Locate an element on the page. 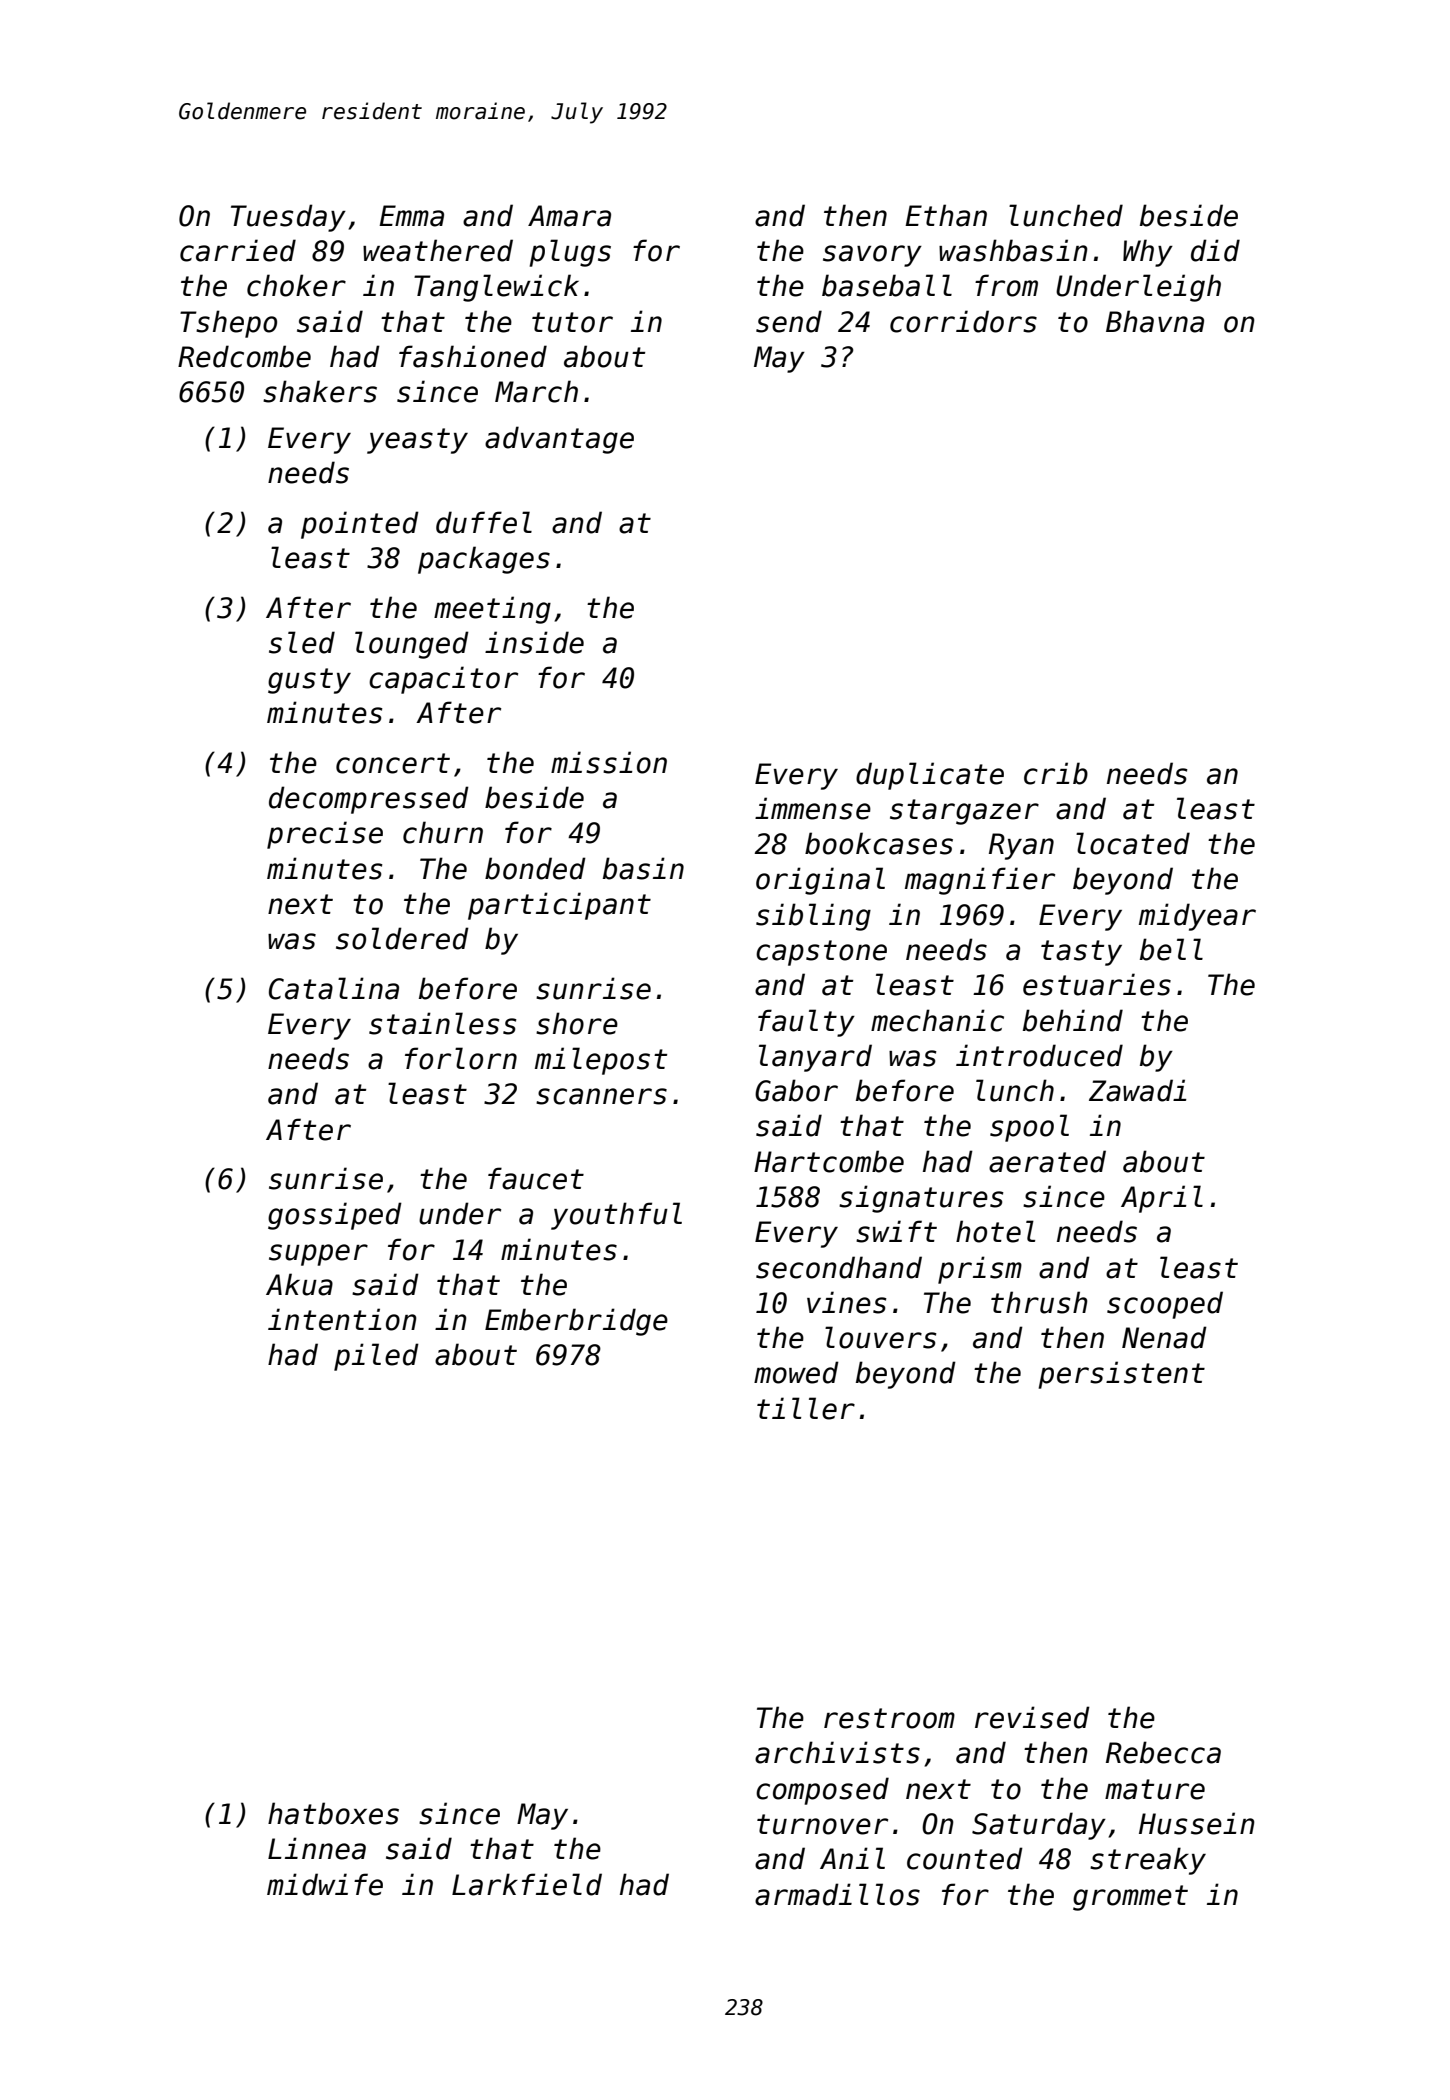  hatboxes is located at coordinates (333, 1813).
